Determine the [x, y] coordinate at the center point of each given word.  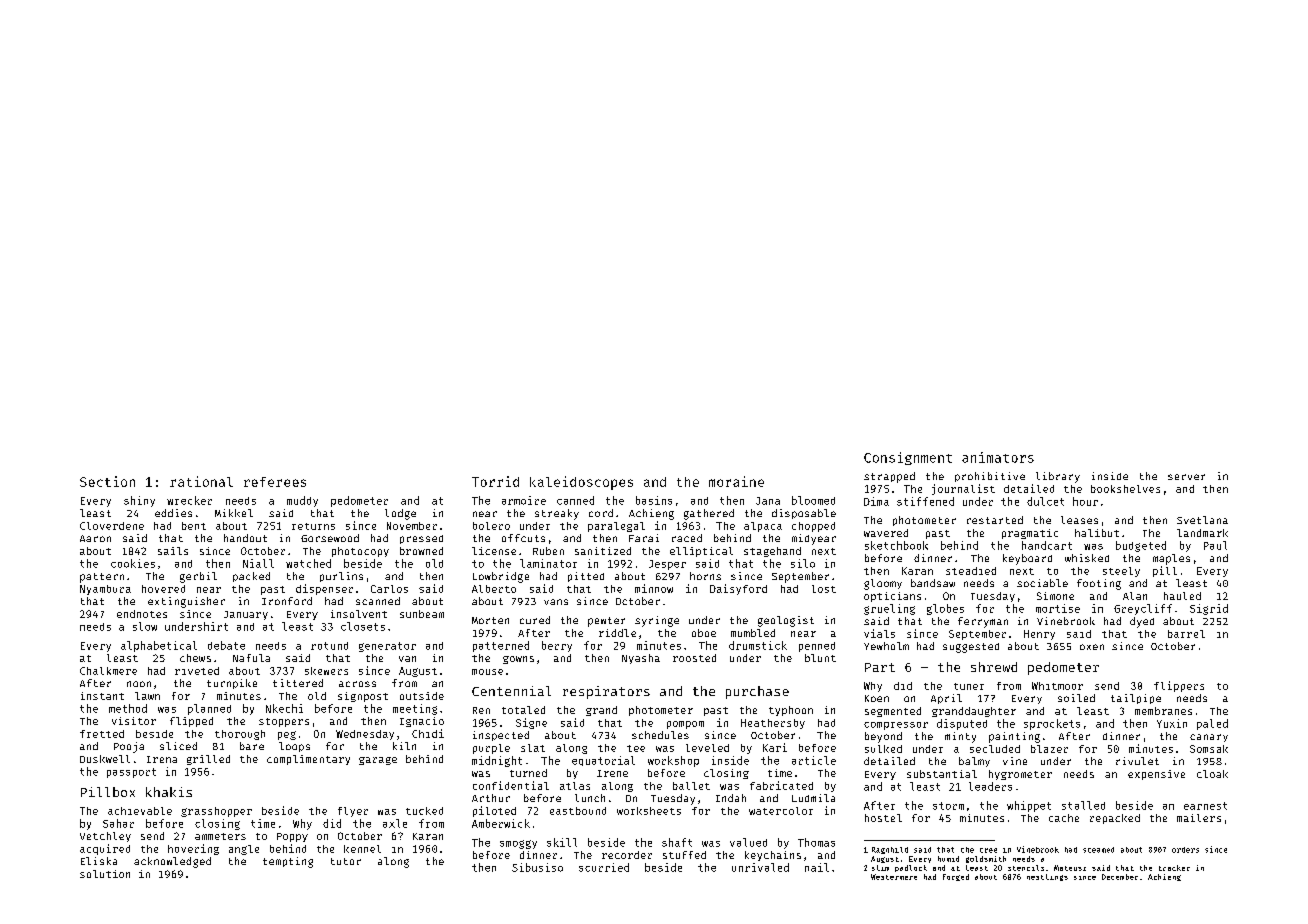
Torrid [495, 481]
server [1186, 477]
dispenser [324, 589]
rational [201, 481]
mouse [487, 672]
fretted [102, 734]
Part [880, 667]
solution [105, 874]
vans [556, 602]
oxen [1092, 647]
